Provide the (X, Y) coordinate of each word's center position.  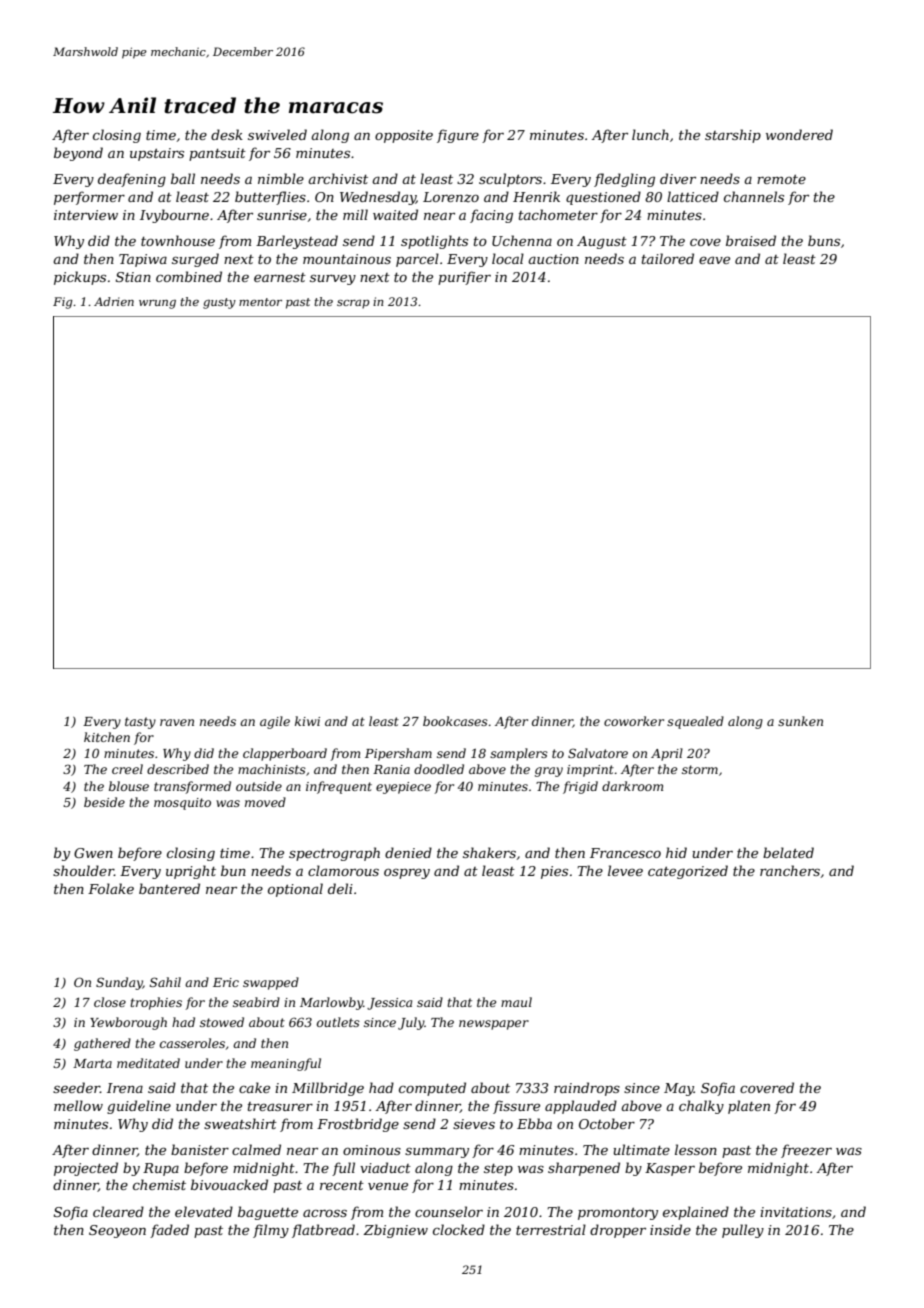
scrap (353, 304)
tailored (668, 258)
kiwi (307, 721)
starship (733, 136)
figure (458, 136)
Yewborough (128, 1023)
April (667, 754)
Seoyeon (117, 1231)
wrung (157, 304)
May (679, 1089)
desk (227, 134)
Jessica (389, 1004)
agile (275, 722)
